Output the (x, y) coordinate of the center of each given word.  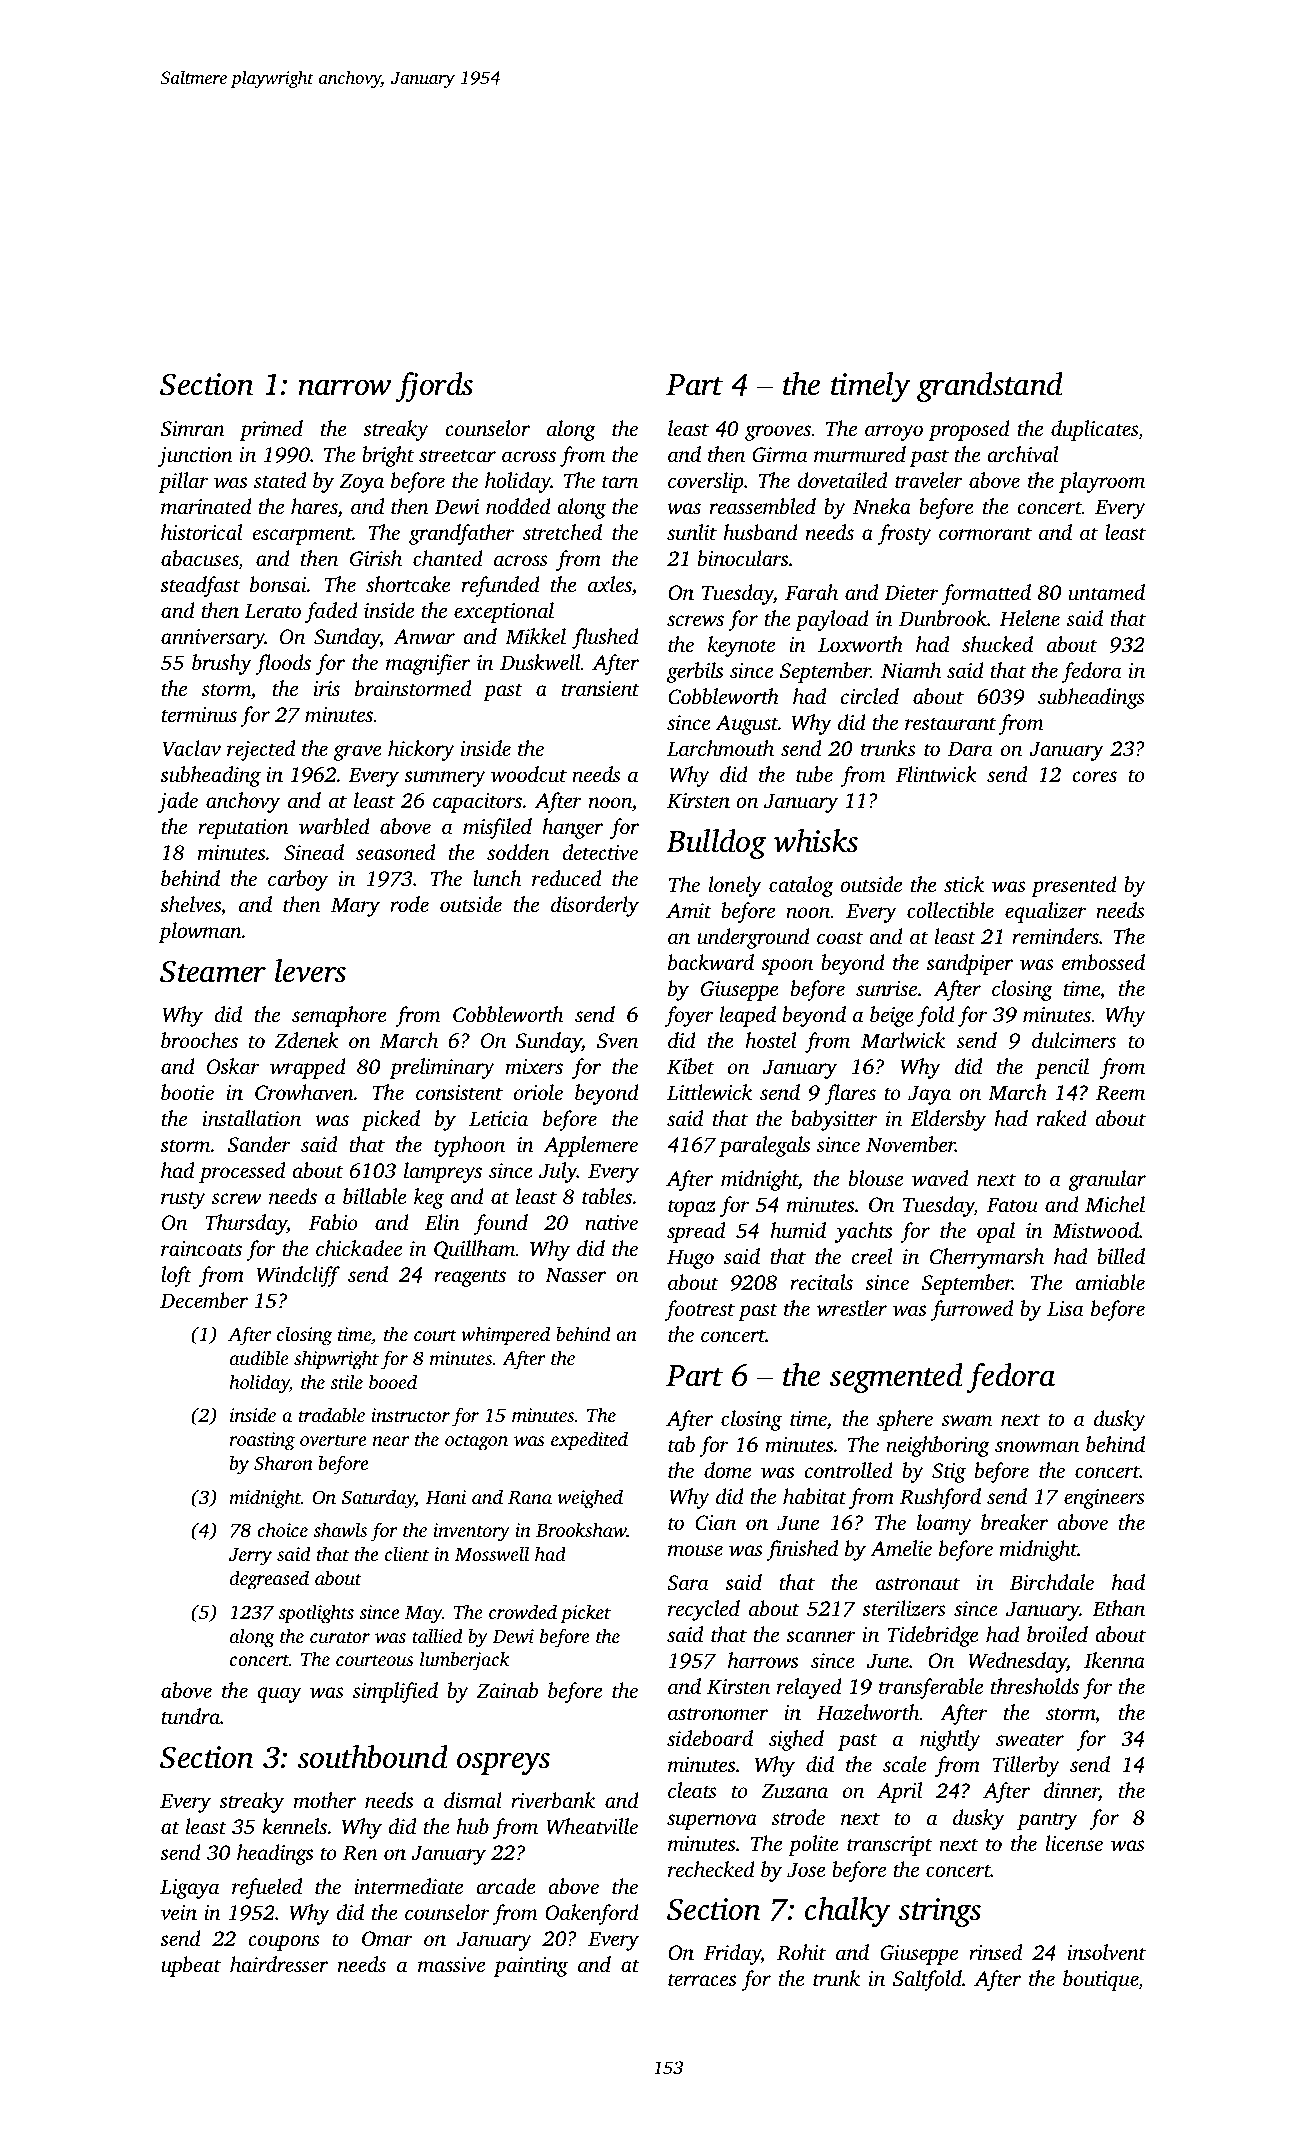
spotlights (316, 1614)
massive (451, 1964)
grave (357, 753)
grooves (778, 433)
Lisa (1065, 1308)
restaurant (950, 723)
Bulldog (716, 844)
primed (271, 430)
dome (727, 1470)
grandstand (990, 387)
